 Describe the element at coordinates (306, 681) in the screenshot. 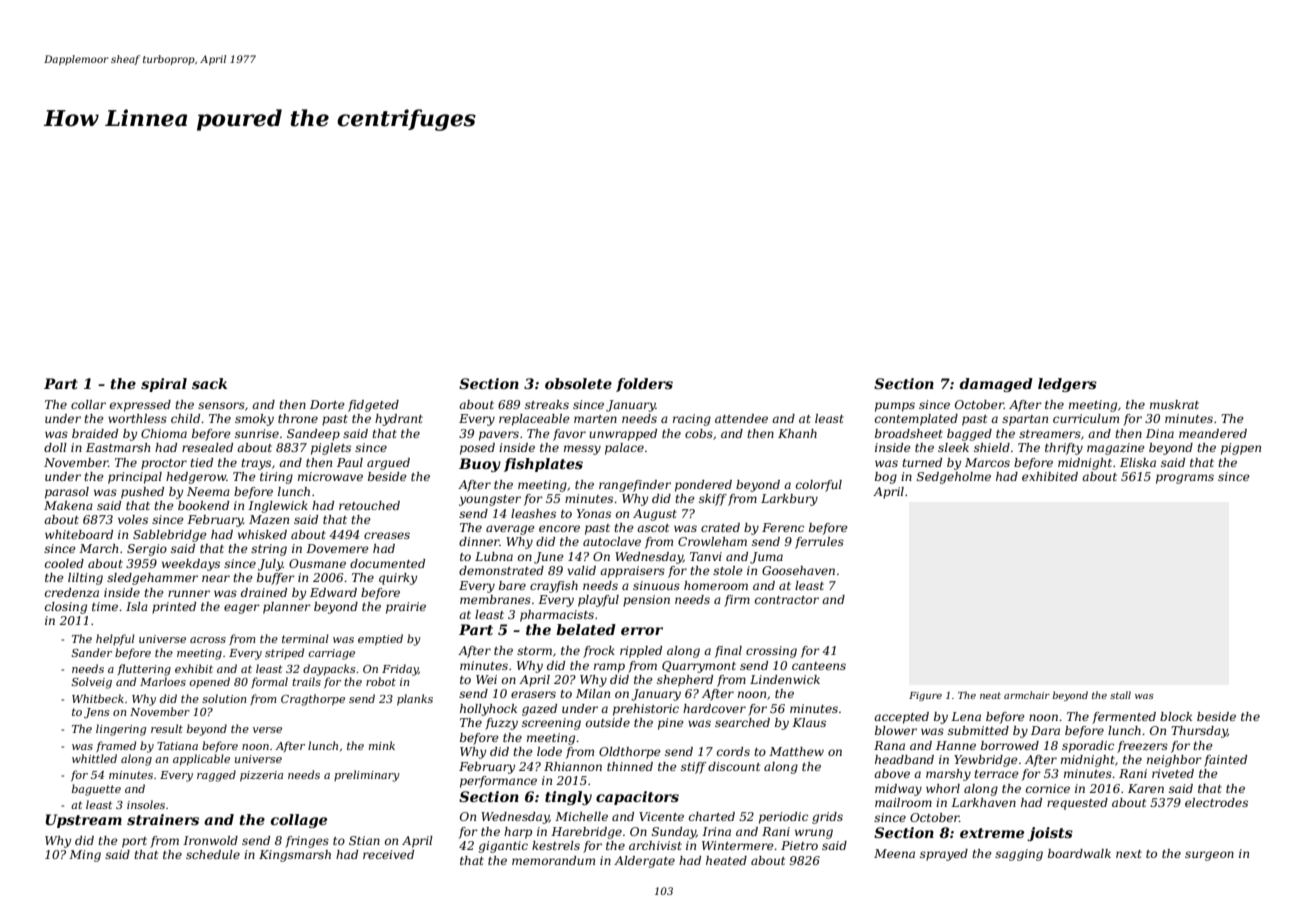

I see `trails` at that location.
